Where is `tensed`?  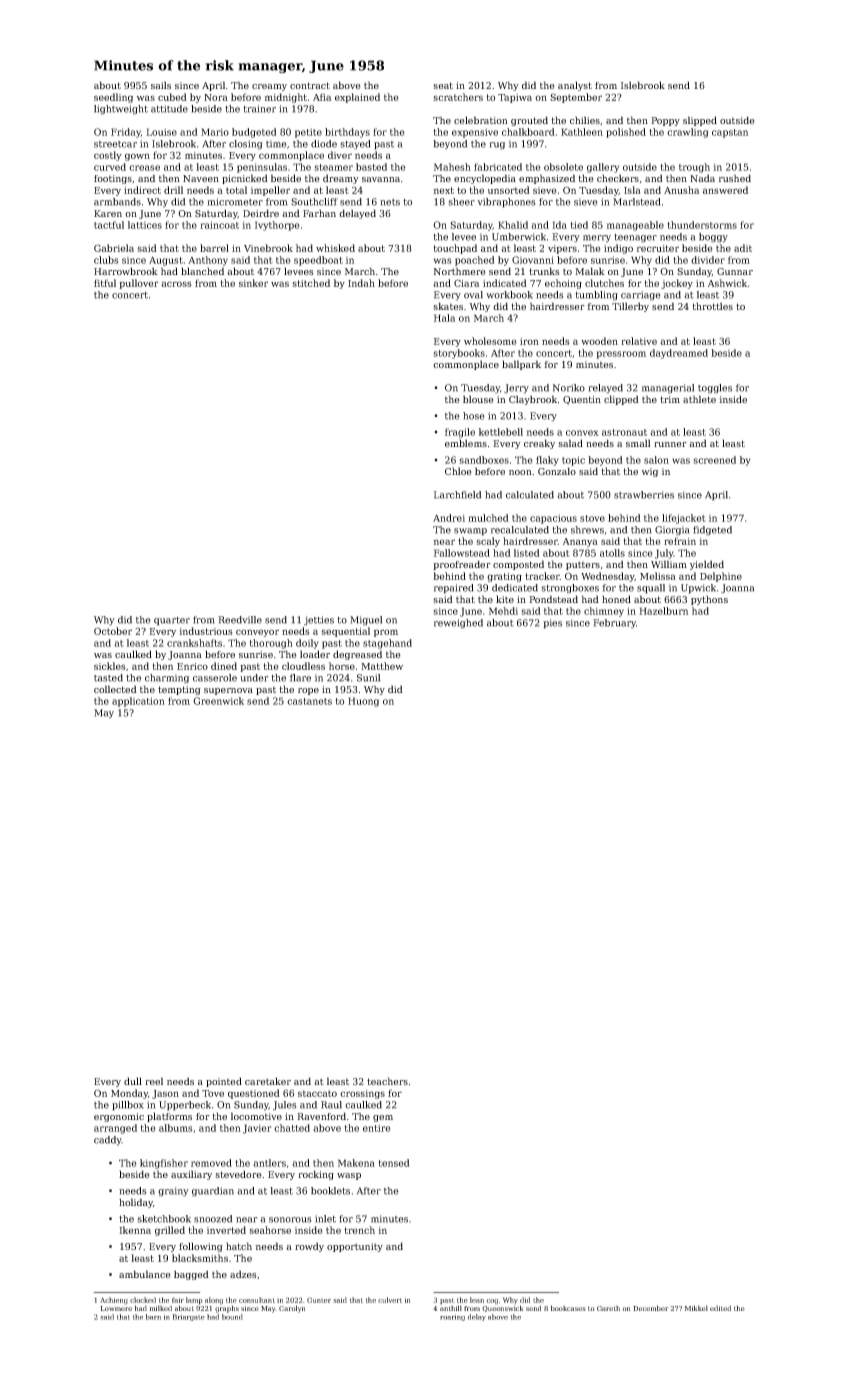
tensed is located at coordinates (394, 1163).
